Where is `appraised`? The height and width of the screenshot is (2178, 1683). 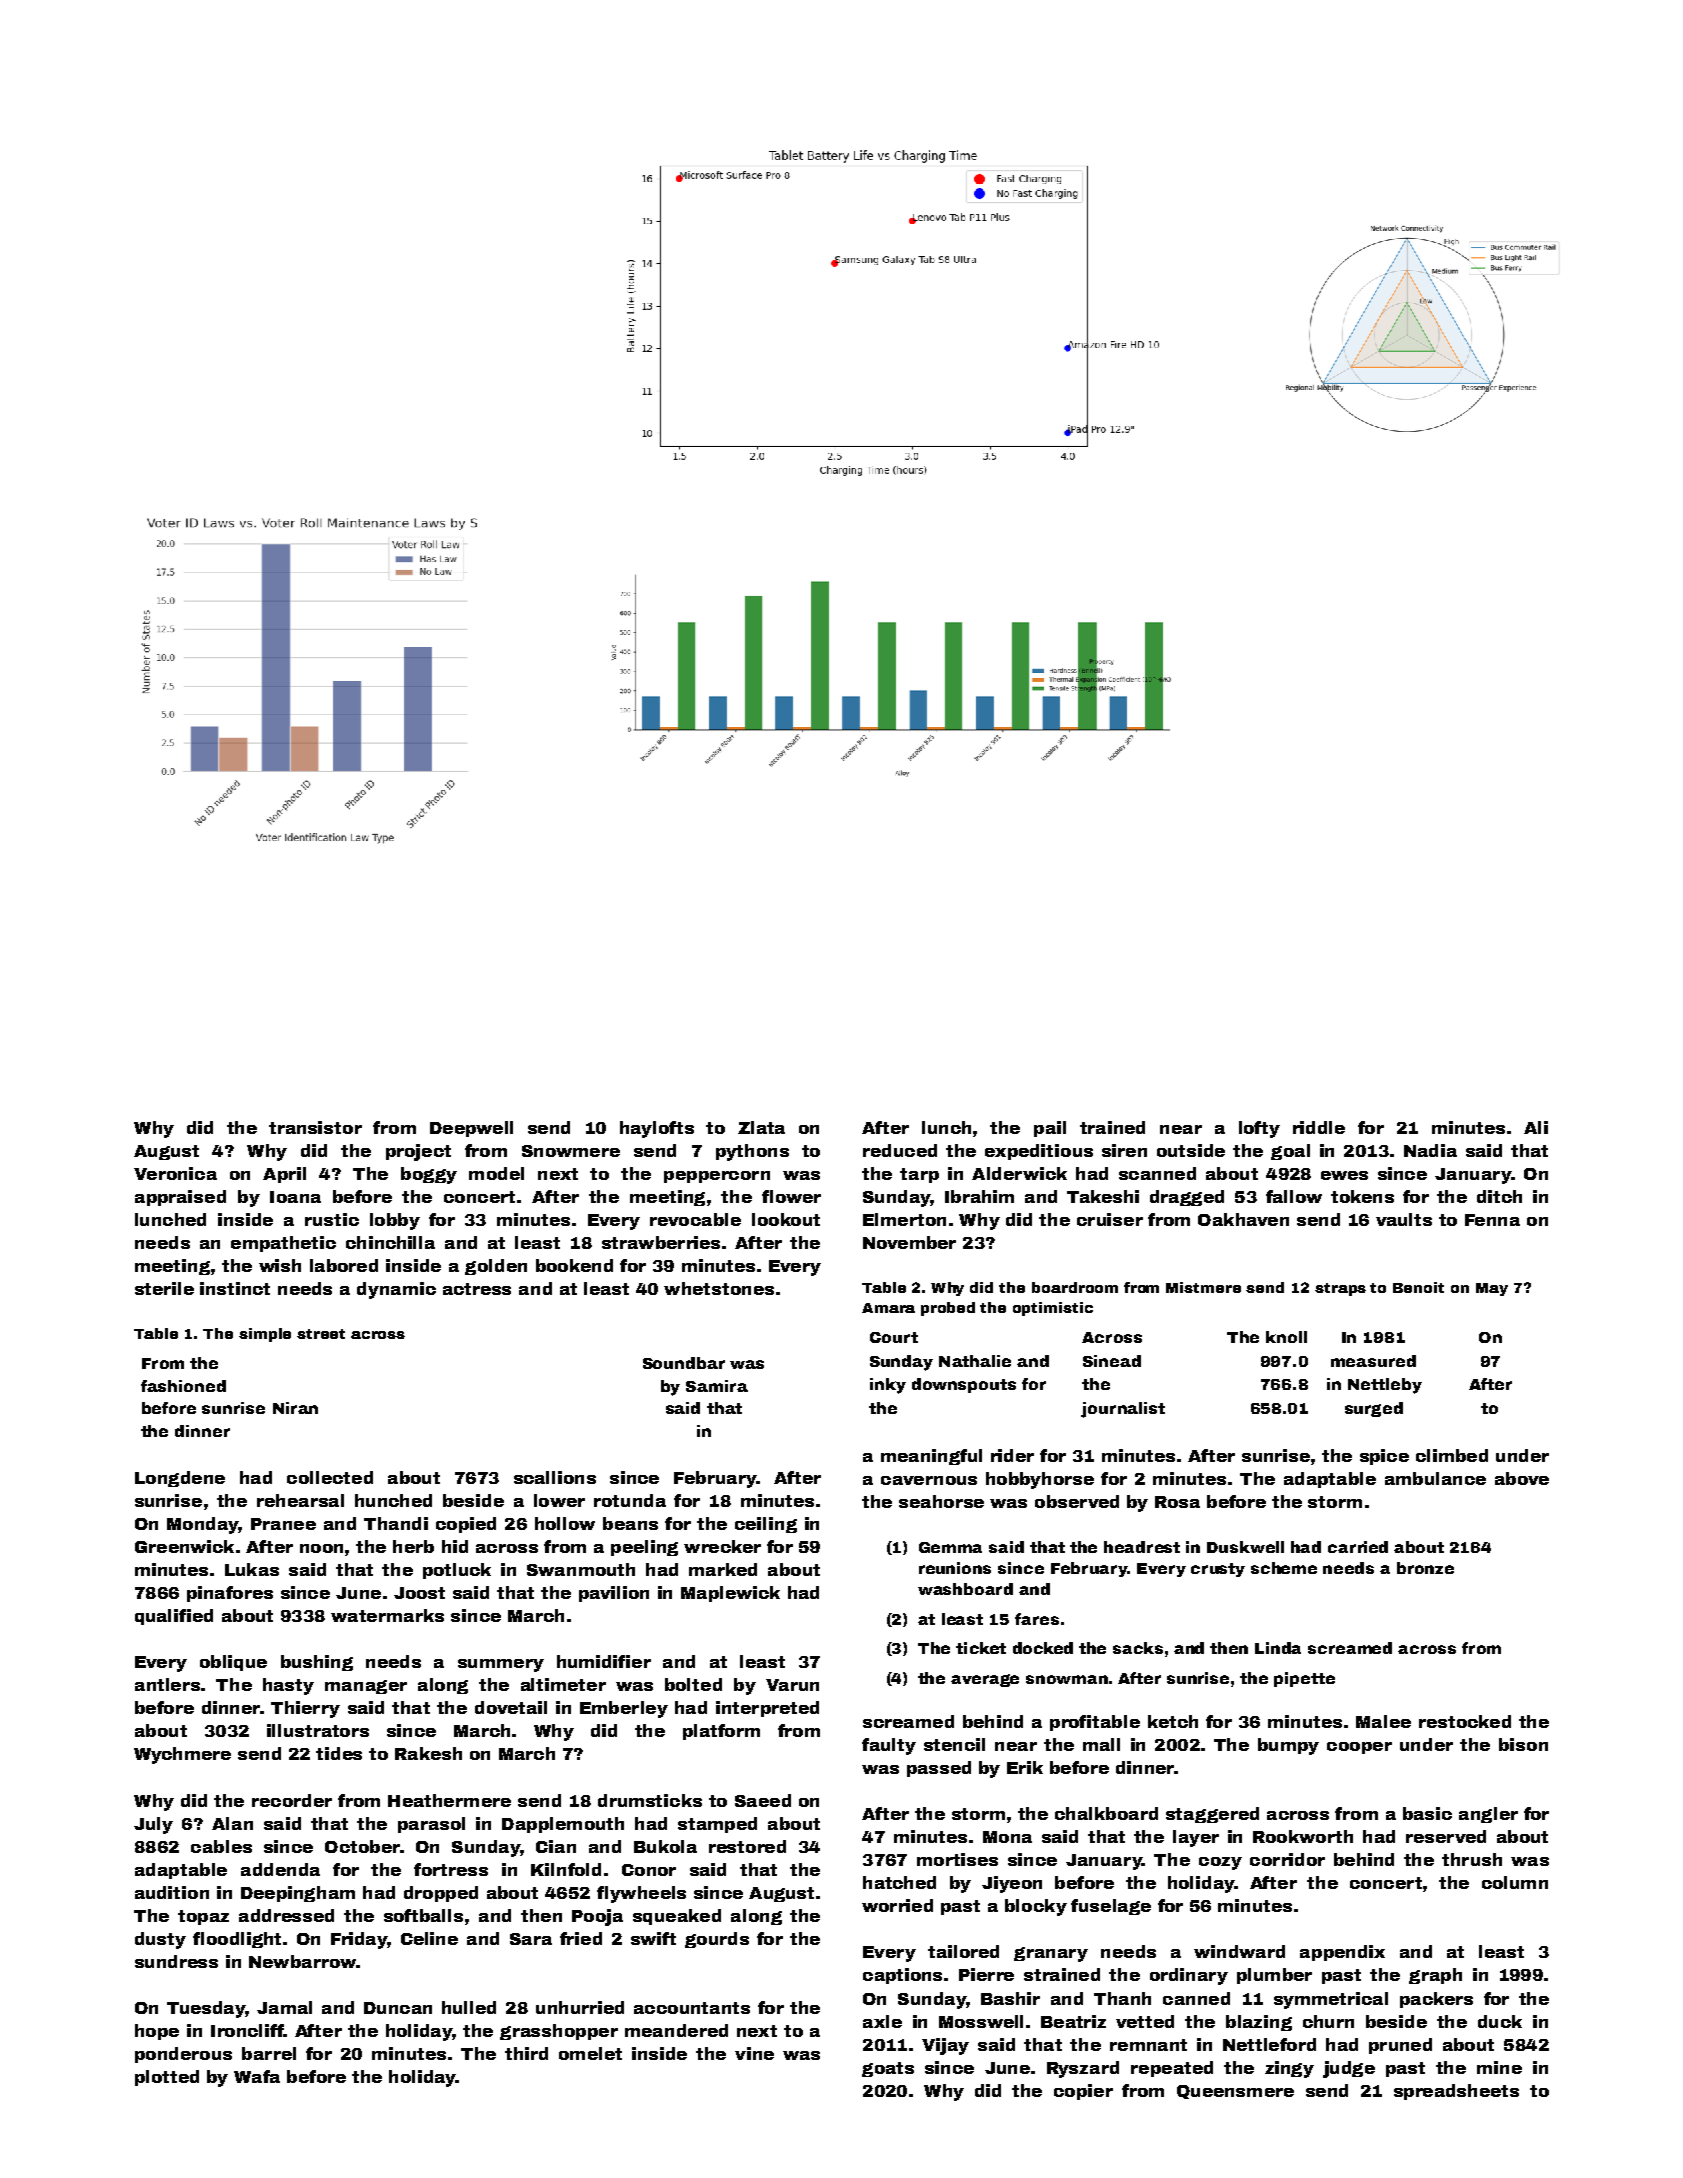
appraised is located at coordinates (180, 1198).
